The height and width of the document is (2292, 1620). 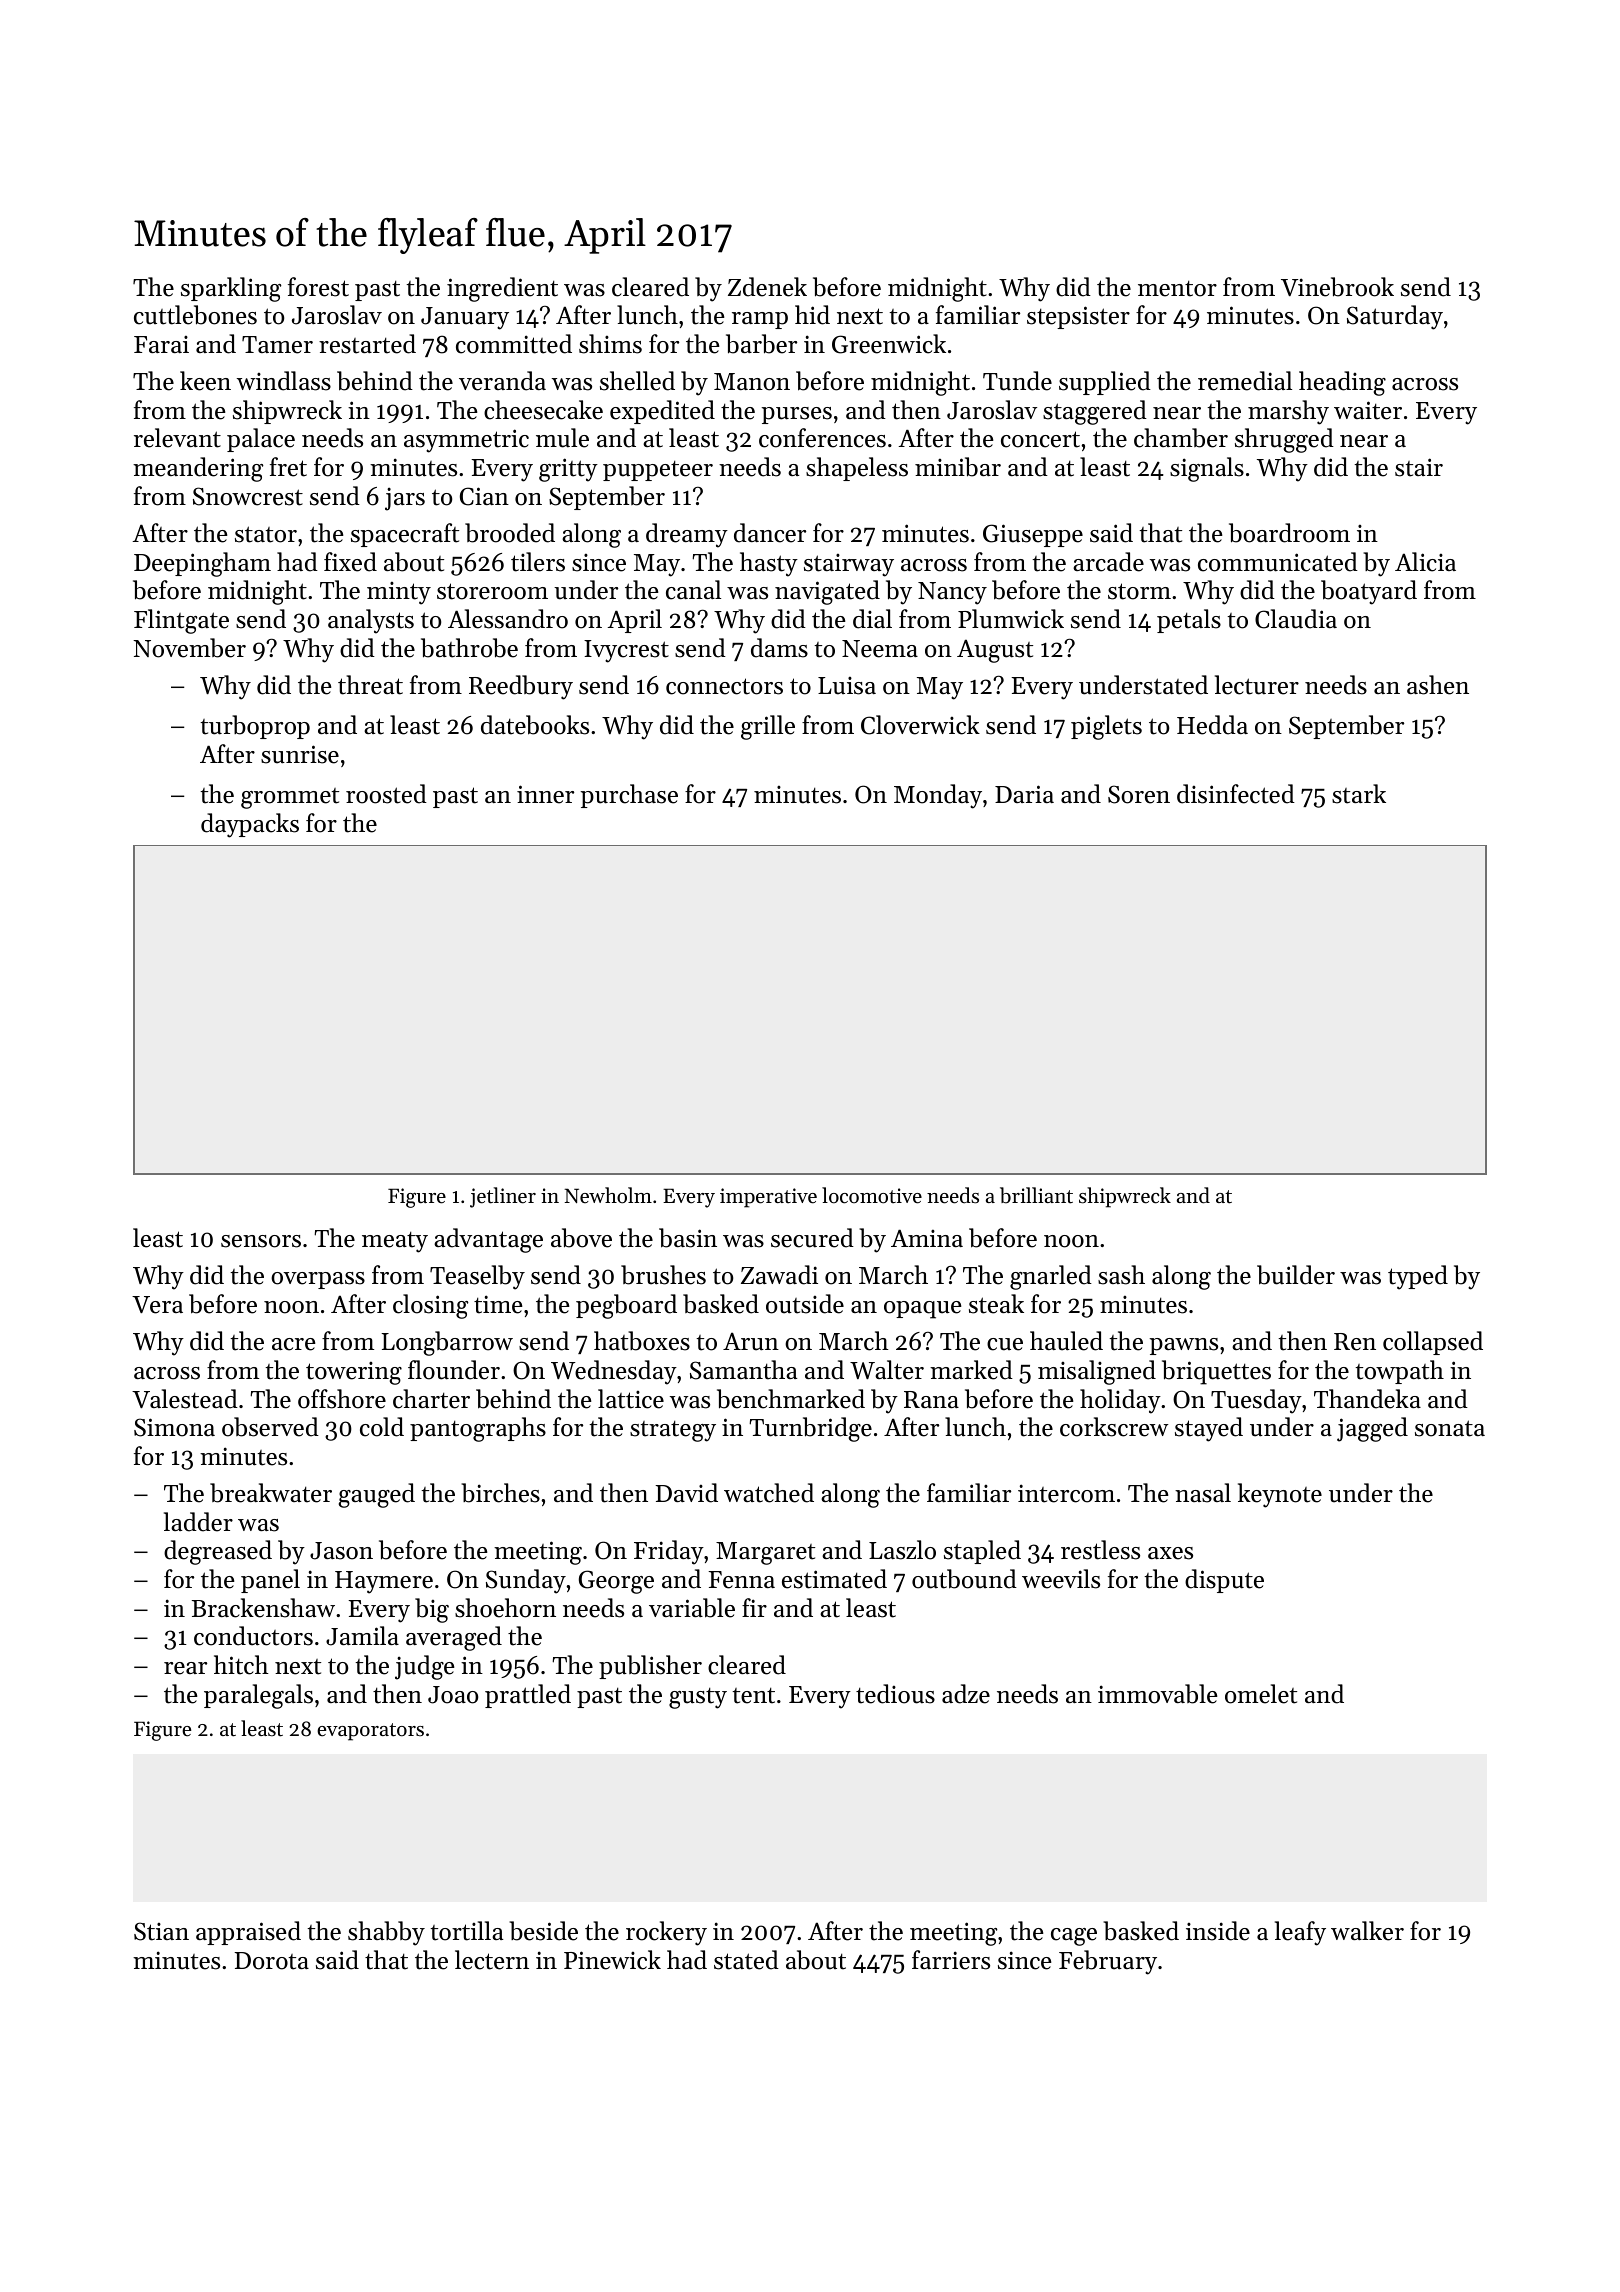 What do you see at coordinates (687, 535) in the document?
I see `dreamy` at bounding box center [687, 535].
